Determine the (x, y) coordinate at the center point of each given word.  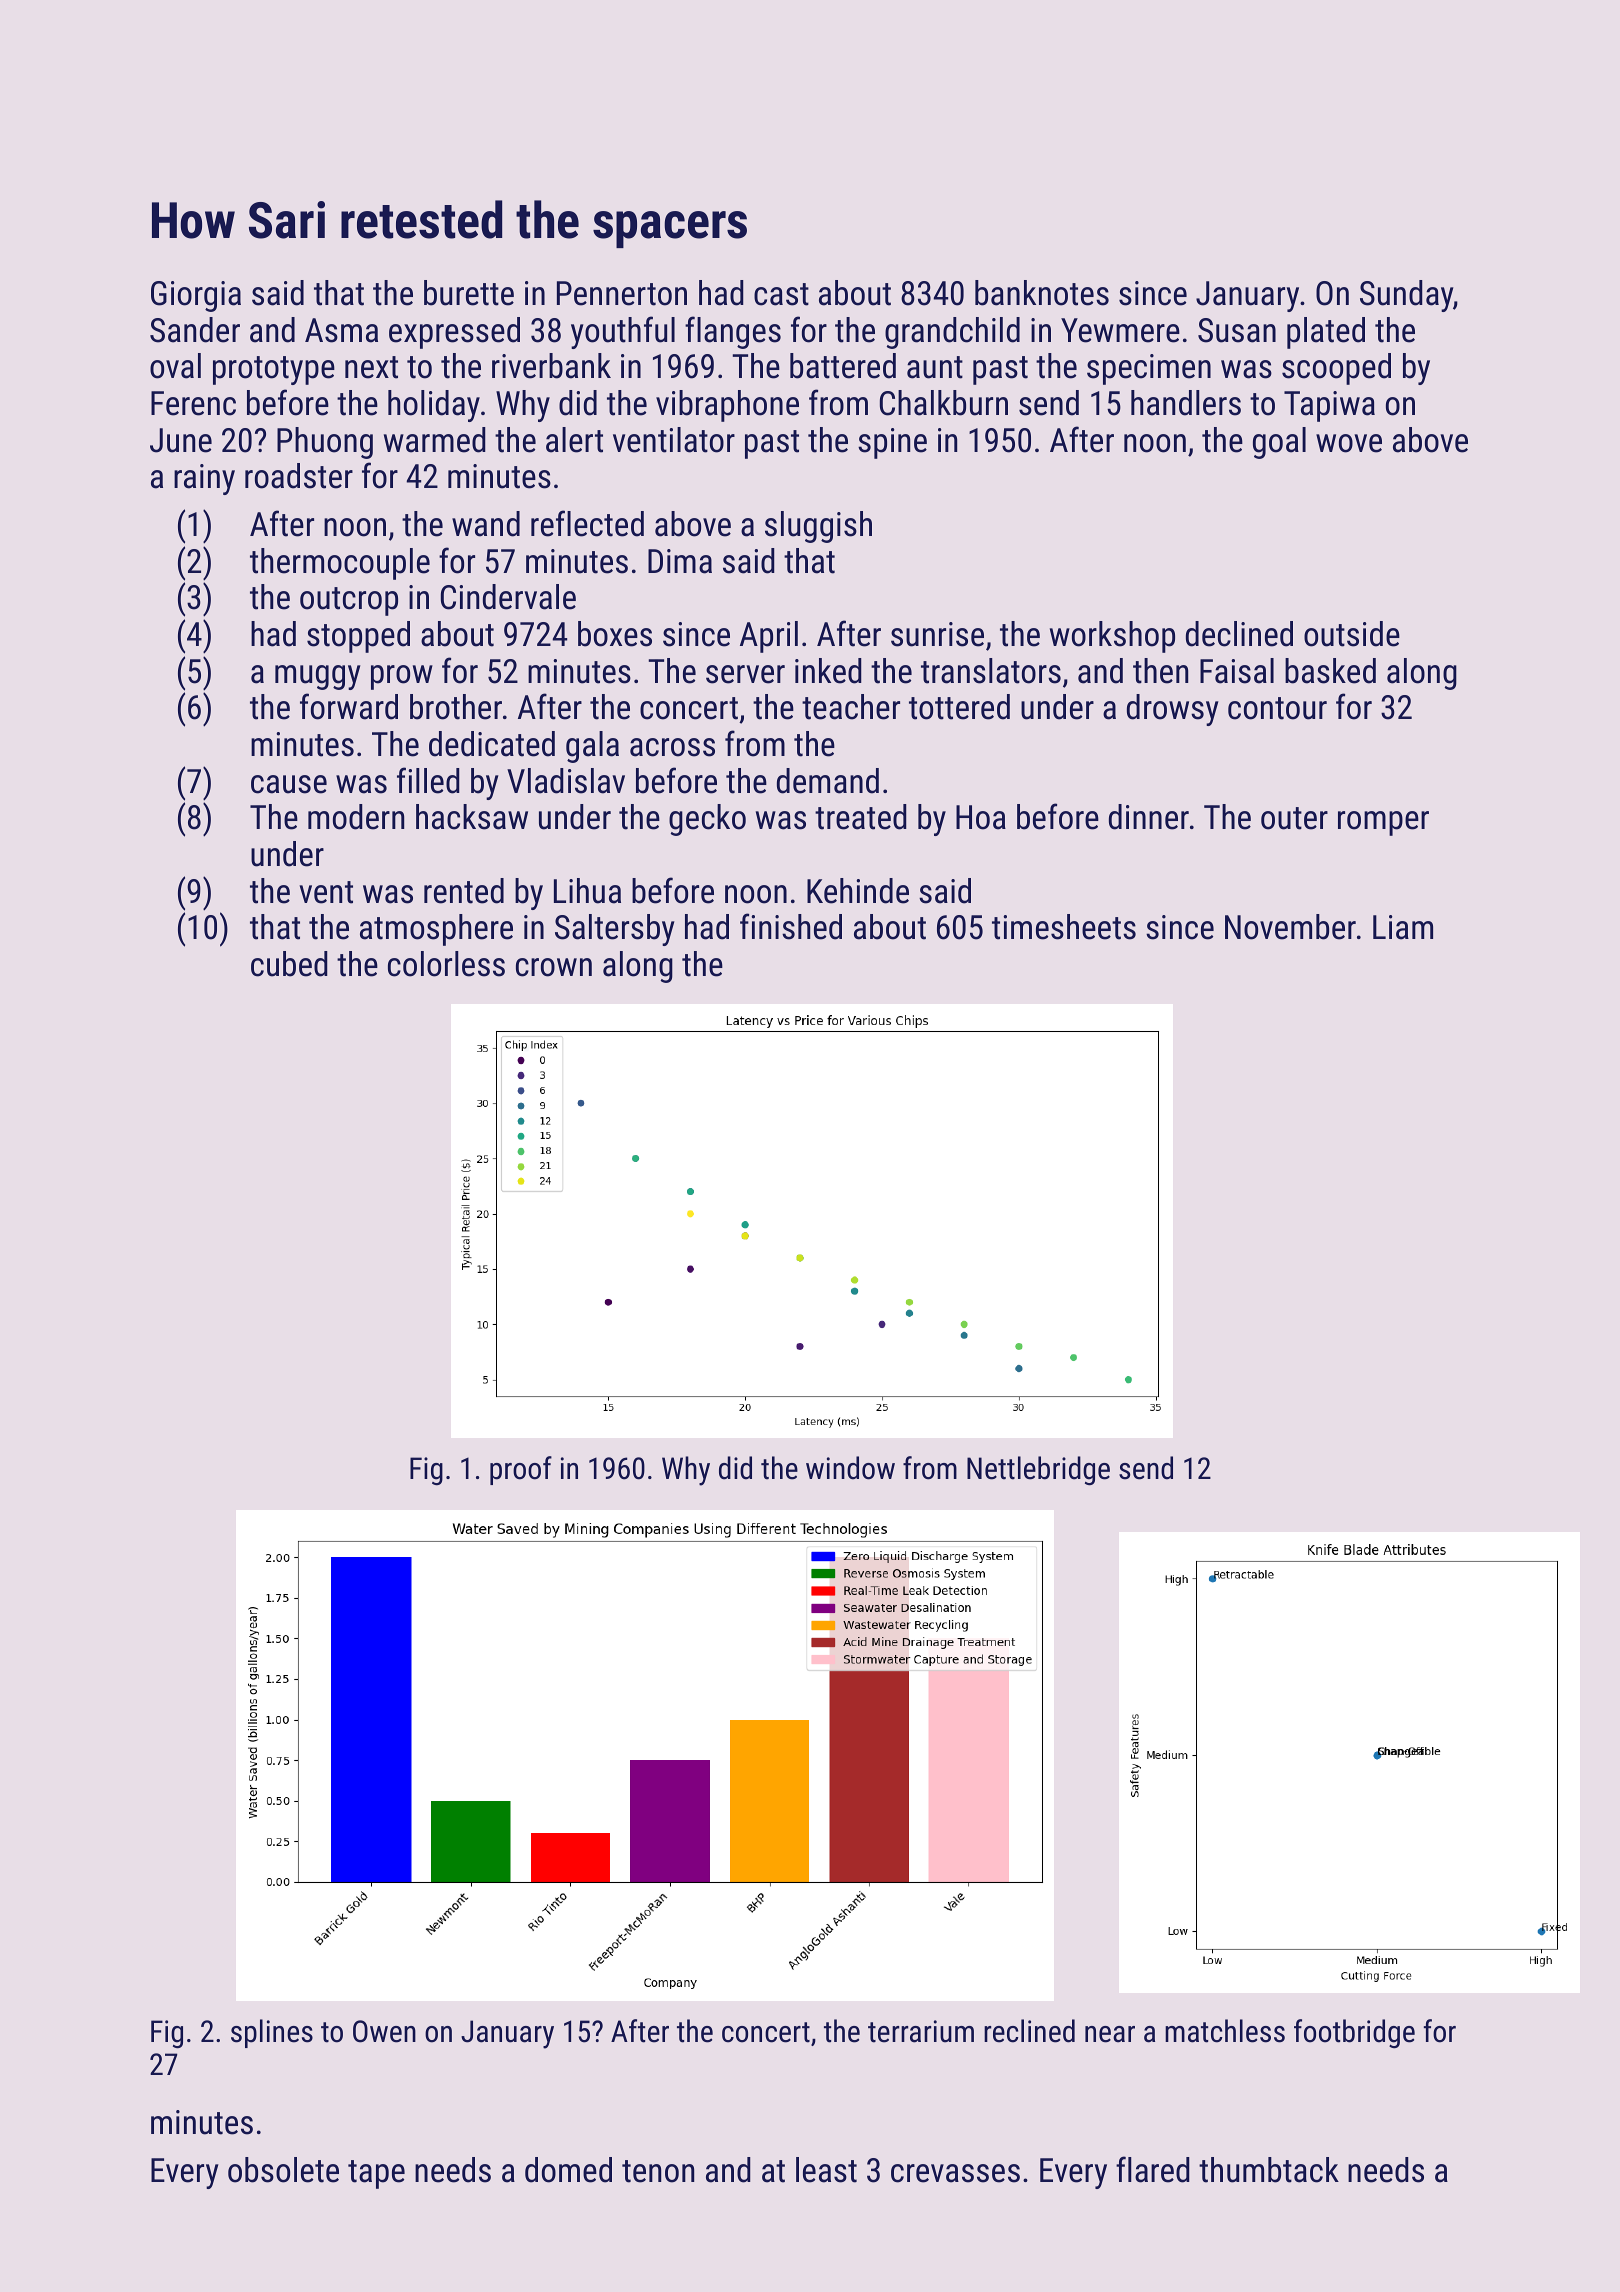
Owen (384, 2031)
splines (272, 2033)
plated (1326, 333)
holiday (434, 406)
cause (289, 784)
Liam (1403, 927)
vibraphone (727, 406)
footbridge (1354, 2033)
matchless (1225, 2031)
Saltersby (615, 930)
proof (521, 1470)
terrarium (921, 2031)
